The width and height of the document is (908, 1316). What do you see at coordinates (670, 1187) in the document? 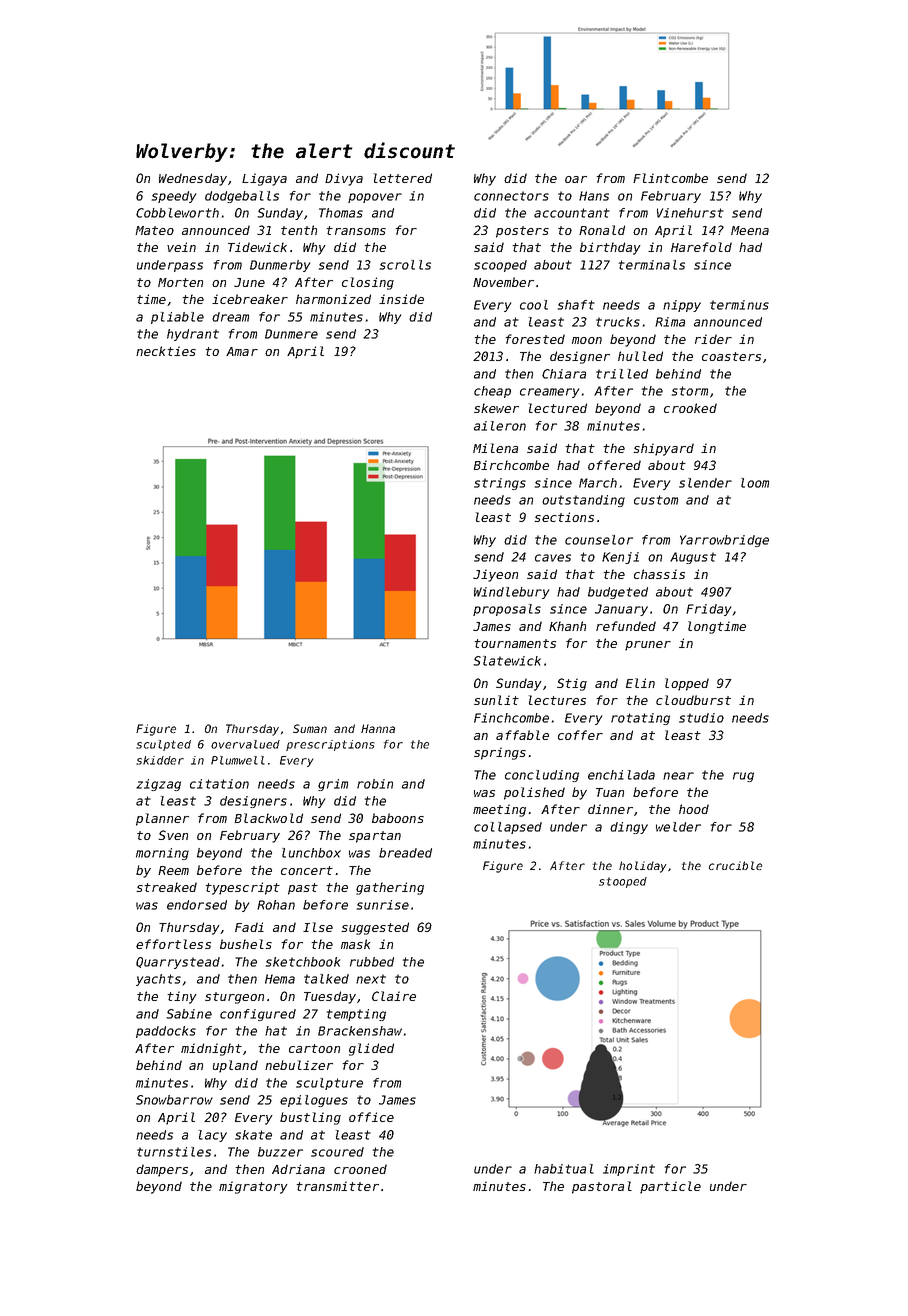
I see `particle` at bounding box center [670, 1187].
